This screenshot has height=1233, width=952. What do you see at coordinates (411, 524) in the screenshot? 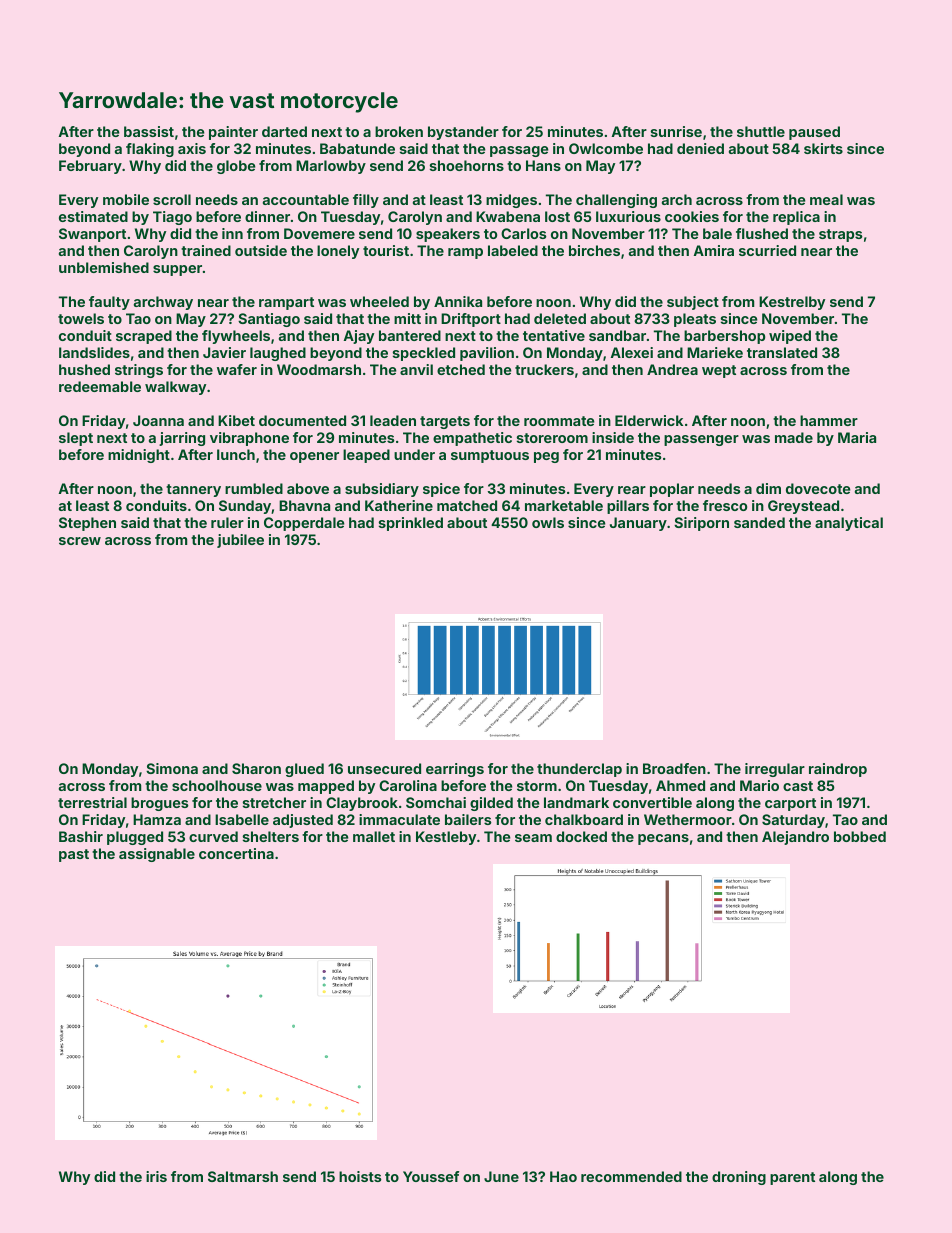
I see `sprinkled` at bounding box center [411, 524].
